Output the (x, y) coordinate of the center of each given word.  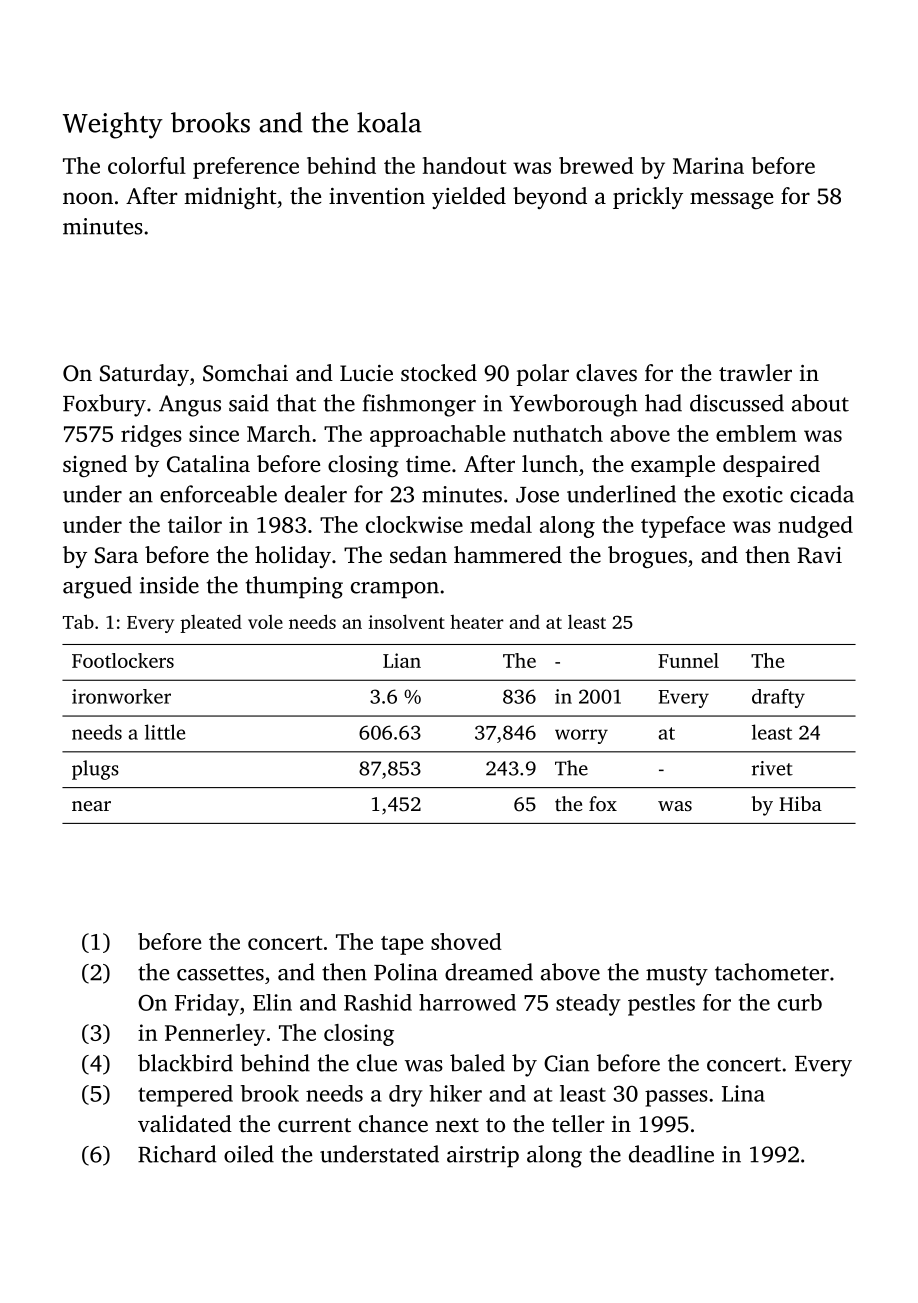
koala (389, 122)
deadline (671, 1154)
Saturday (144, 375)
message (731, 200)
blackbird (185, 1063)
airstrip (483, 1157)
